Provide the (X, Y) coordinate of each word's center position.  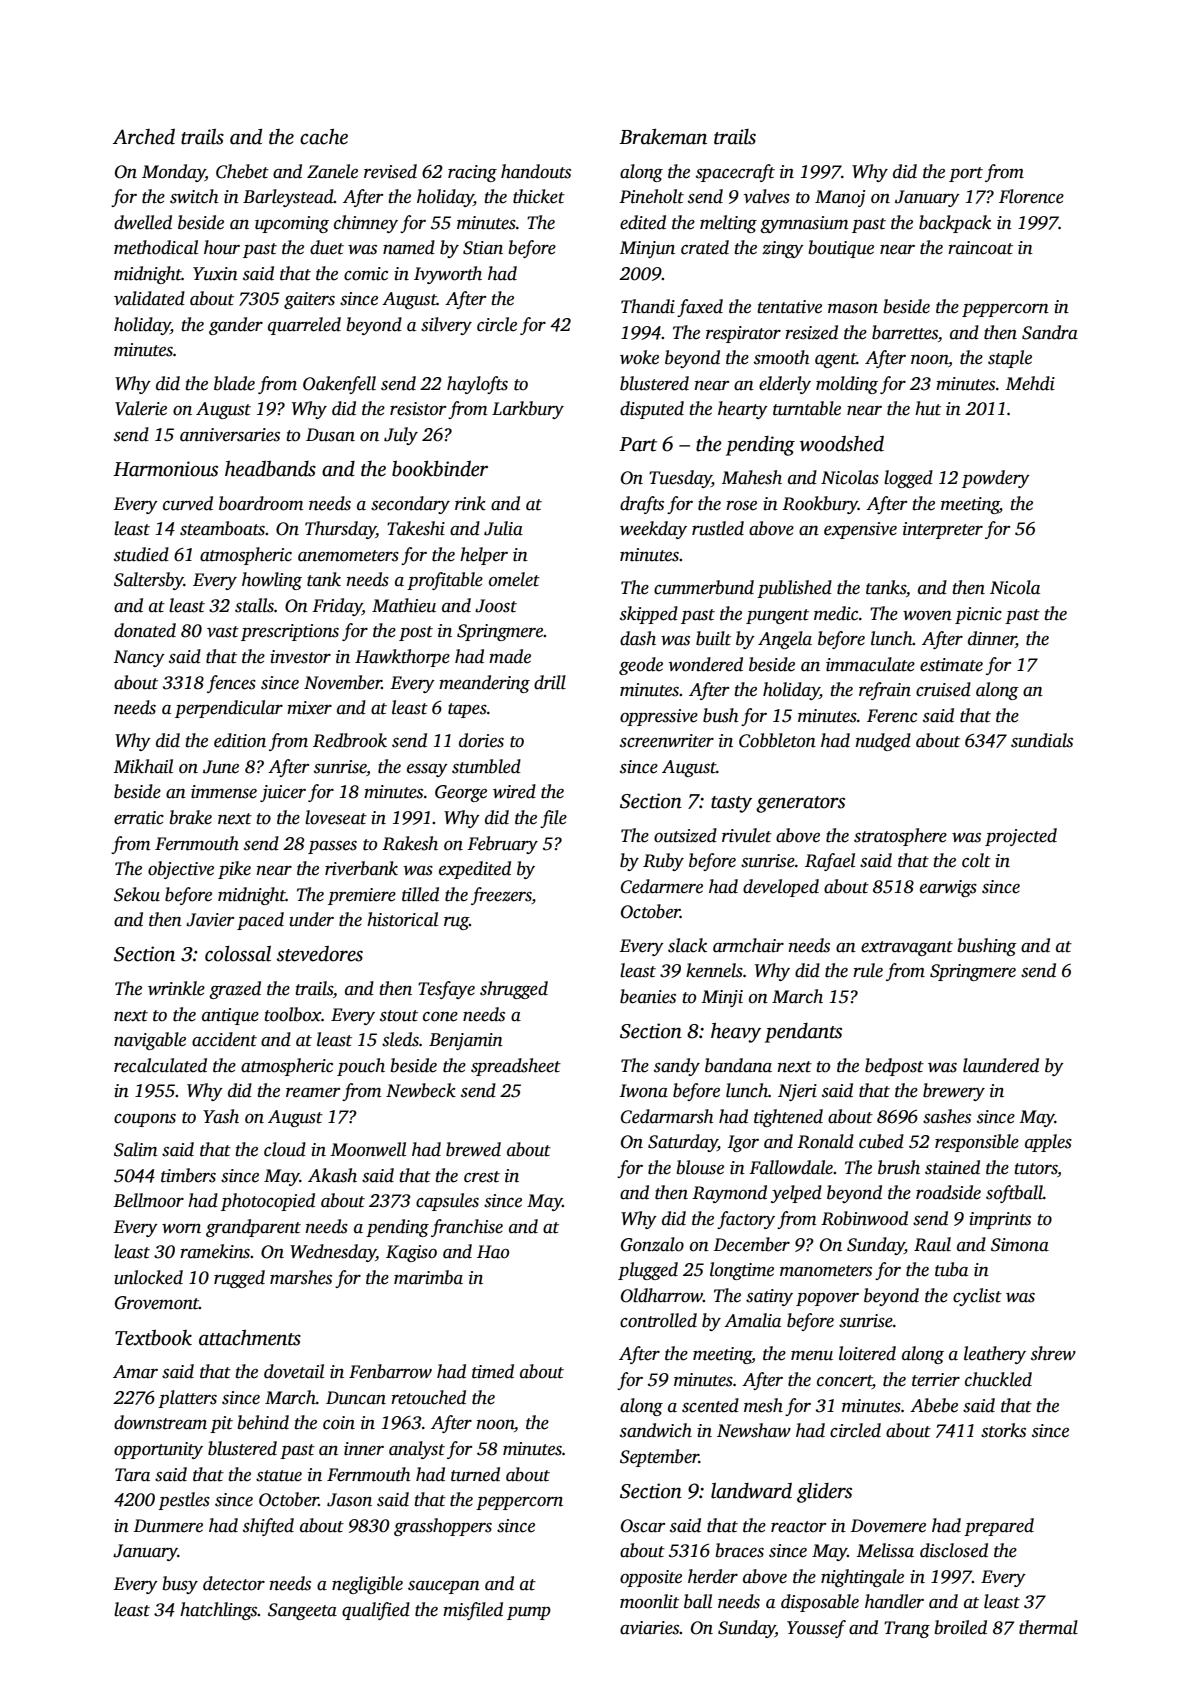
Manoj (840, 198)
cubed (881, 1141)
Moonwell (368, 1149)
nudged (883, 742)
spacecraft (735, 173)
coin (339, 1423)
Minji (722, 998)
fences (231, 684)
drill (550, 682)
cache (324, 137)
